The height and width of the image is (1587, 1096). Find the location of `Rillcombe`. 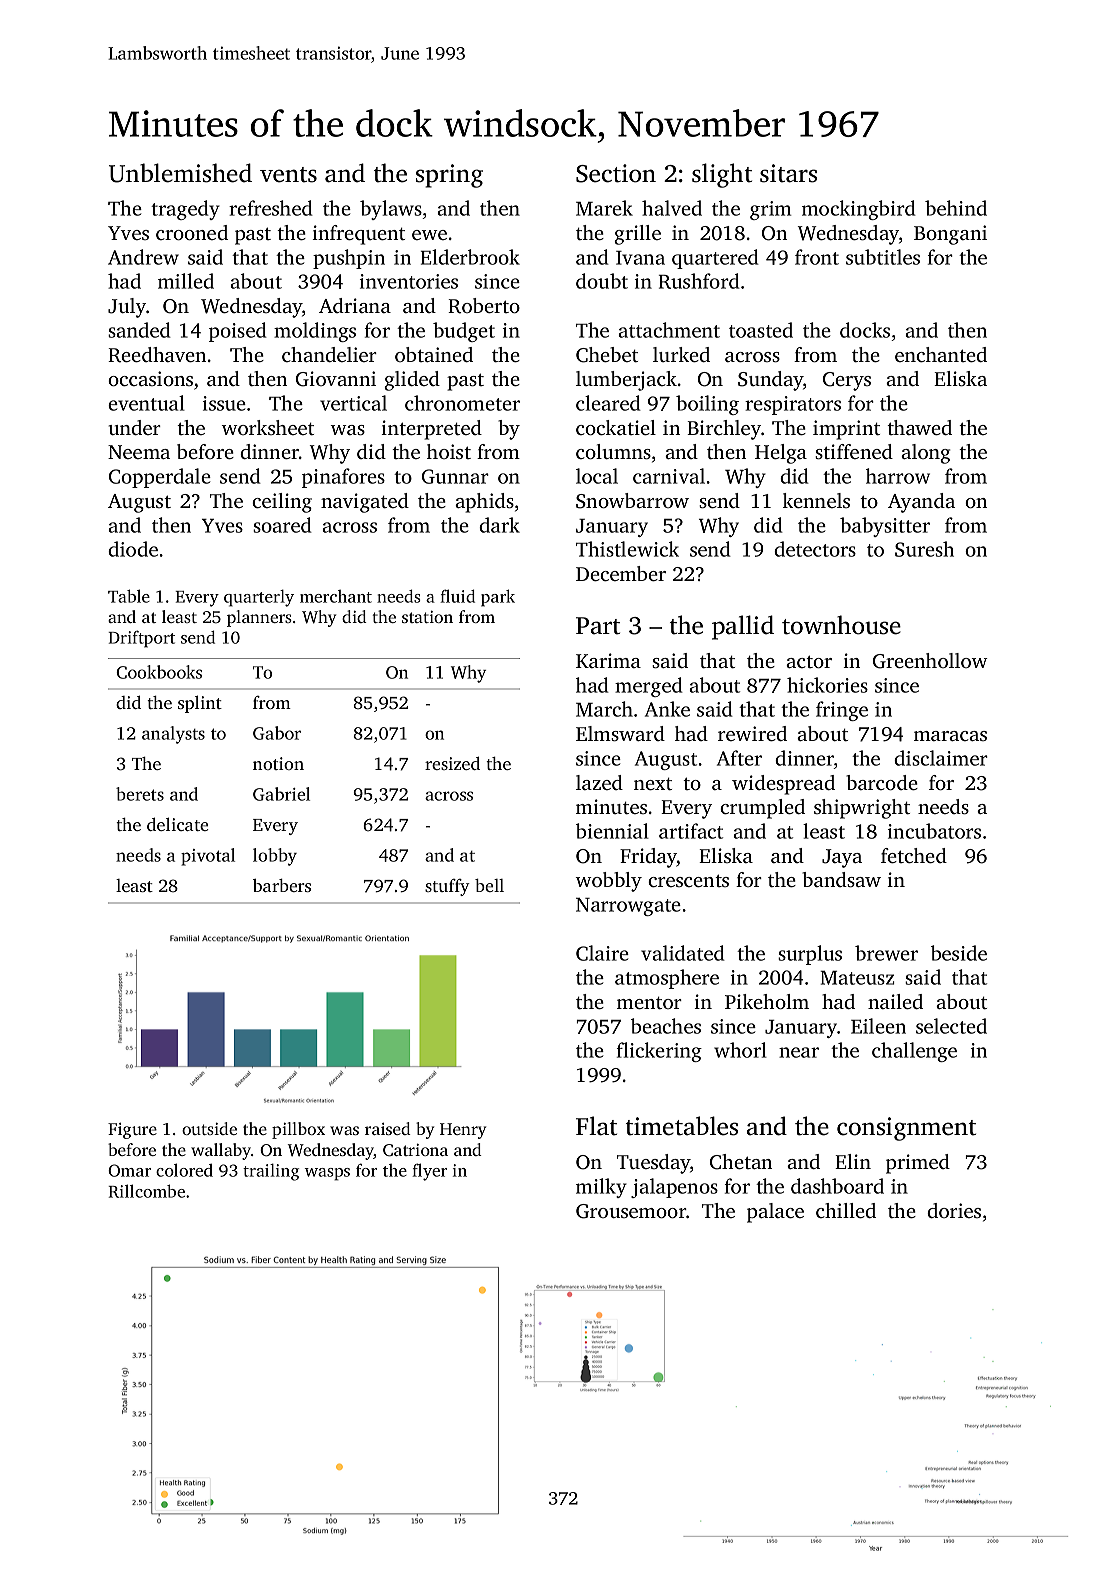

Rillcombe is located at coordinates (146, 1191).
